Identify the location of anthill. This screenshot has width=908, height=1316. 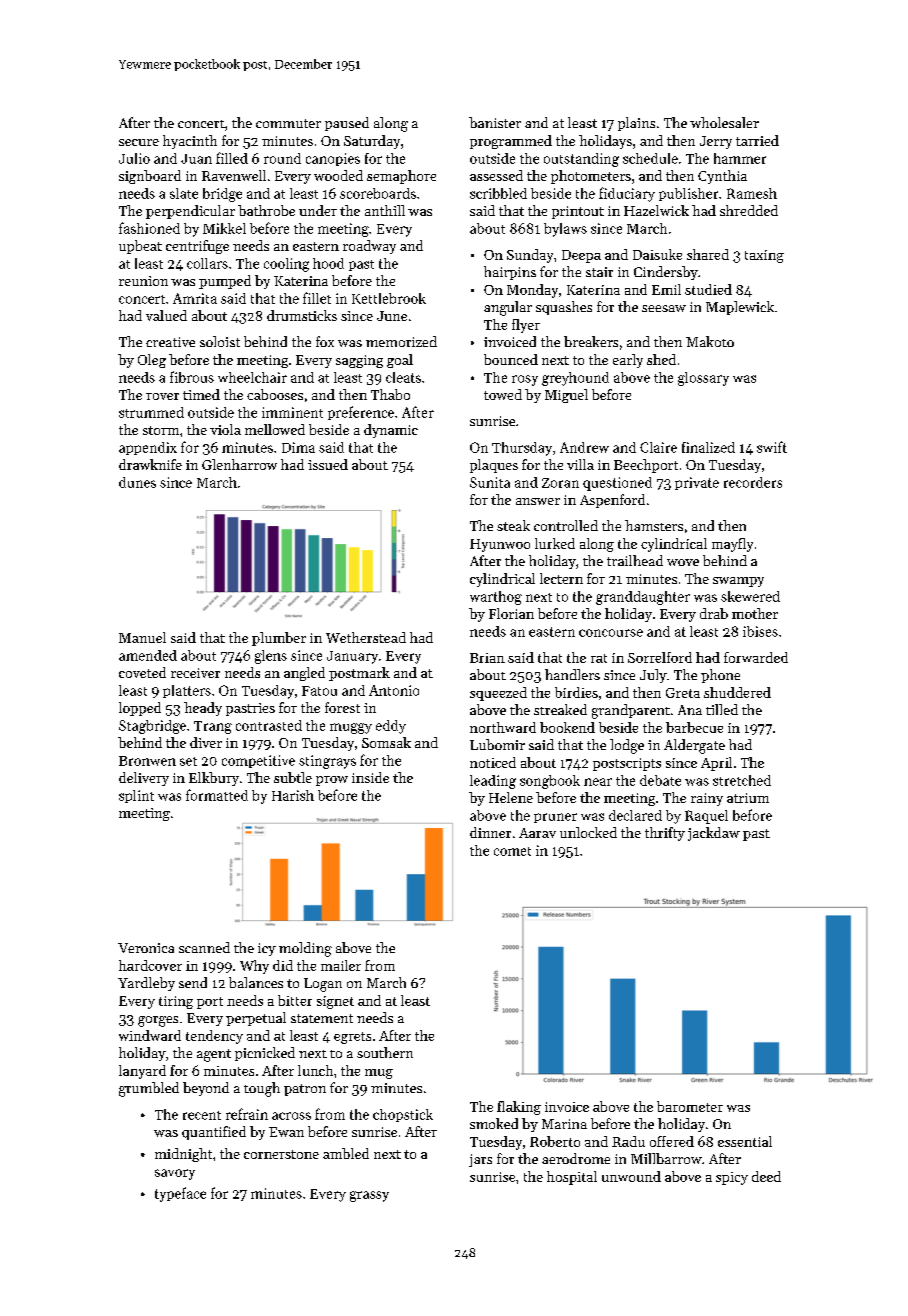
(385, 210).
